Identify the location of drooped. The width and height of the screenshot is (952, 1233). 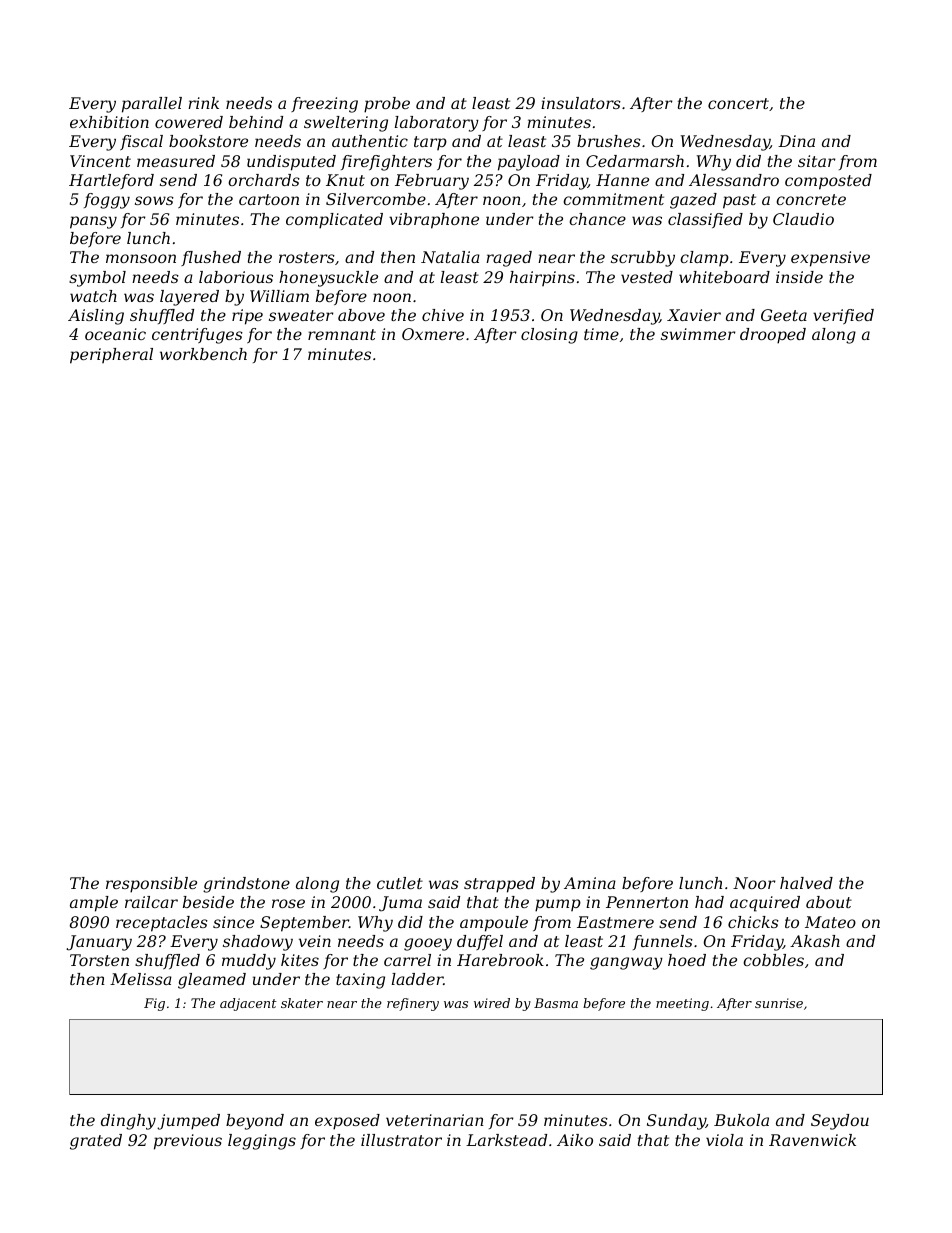
(773, 336).
